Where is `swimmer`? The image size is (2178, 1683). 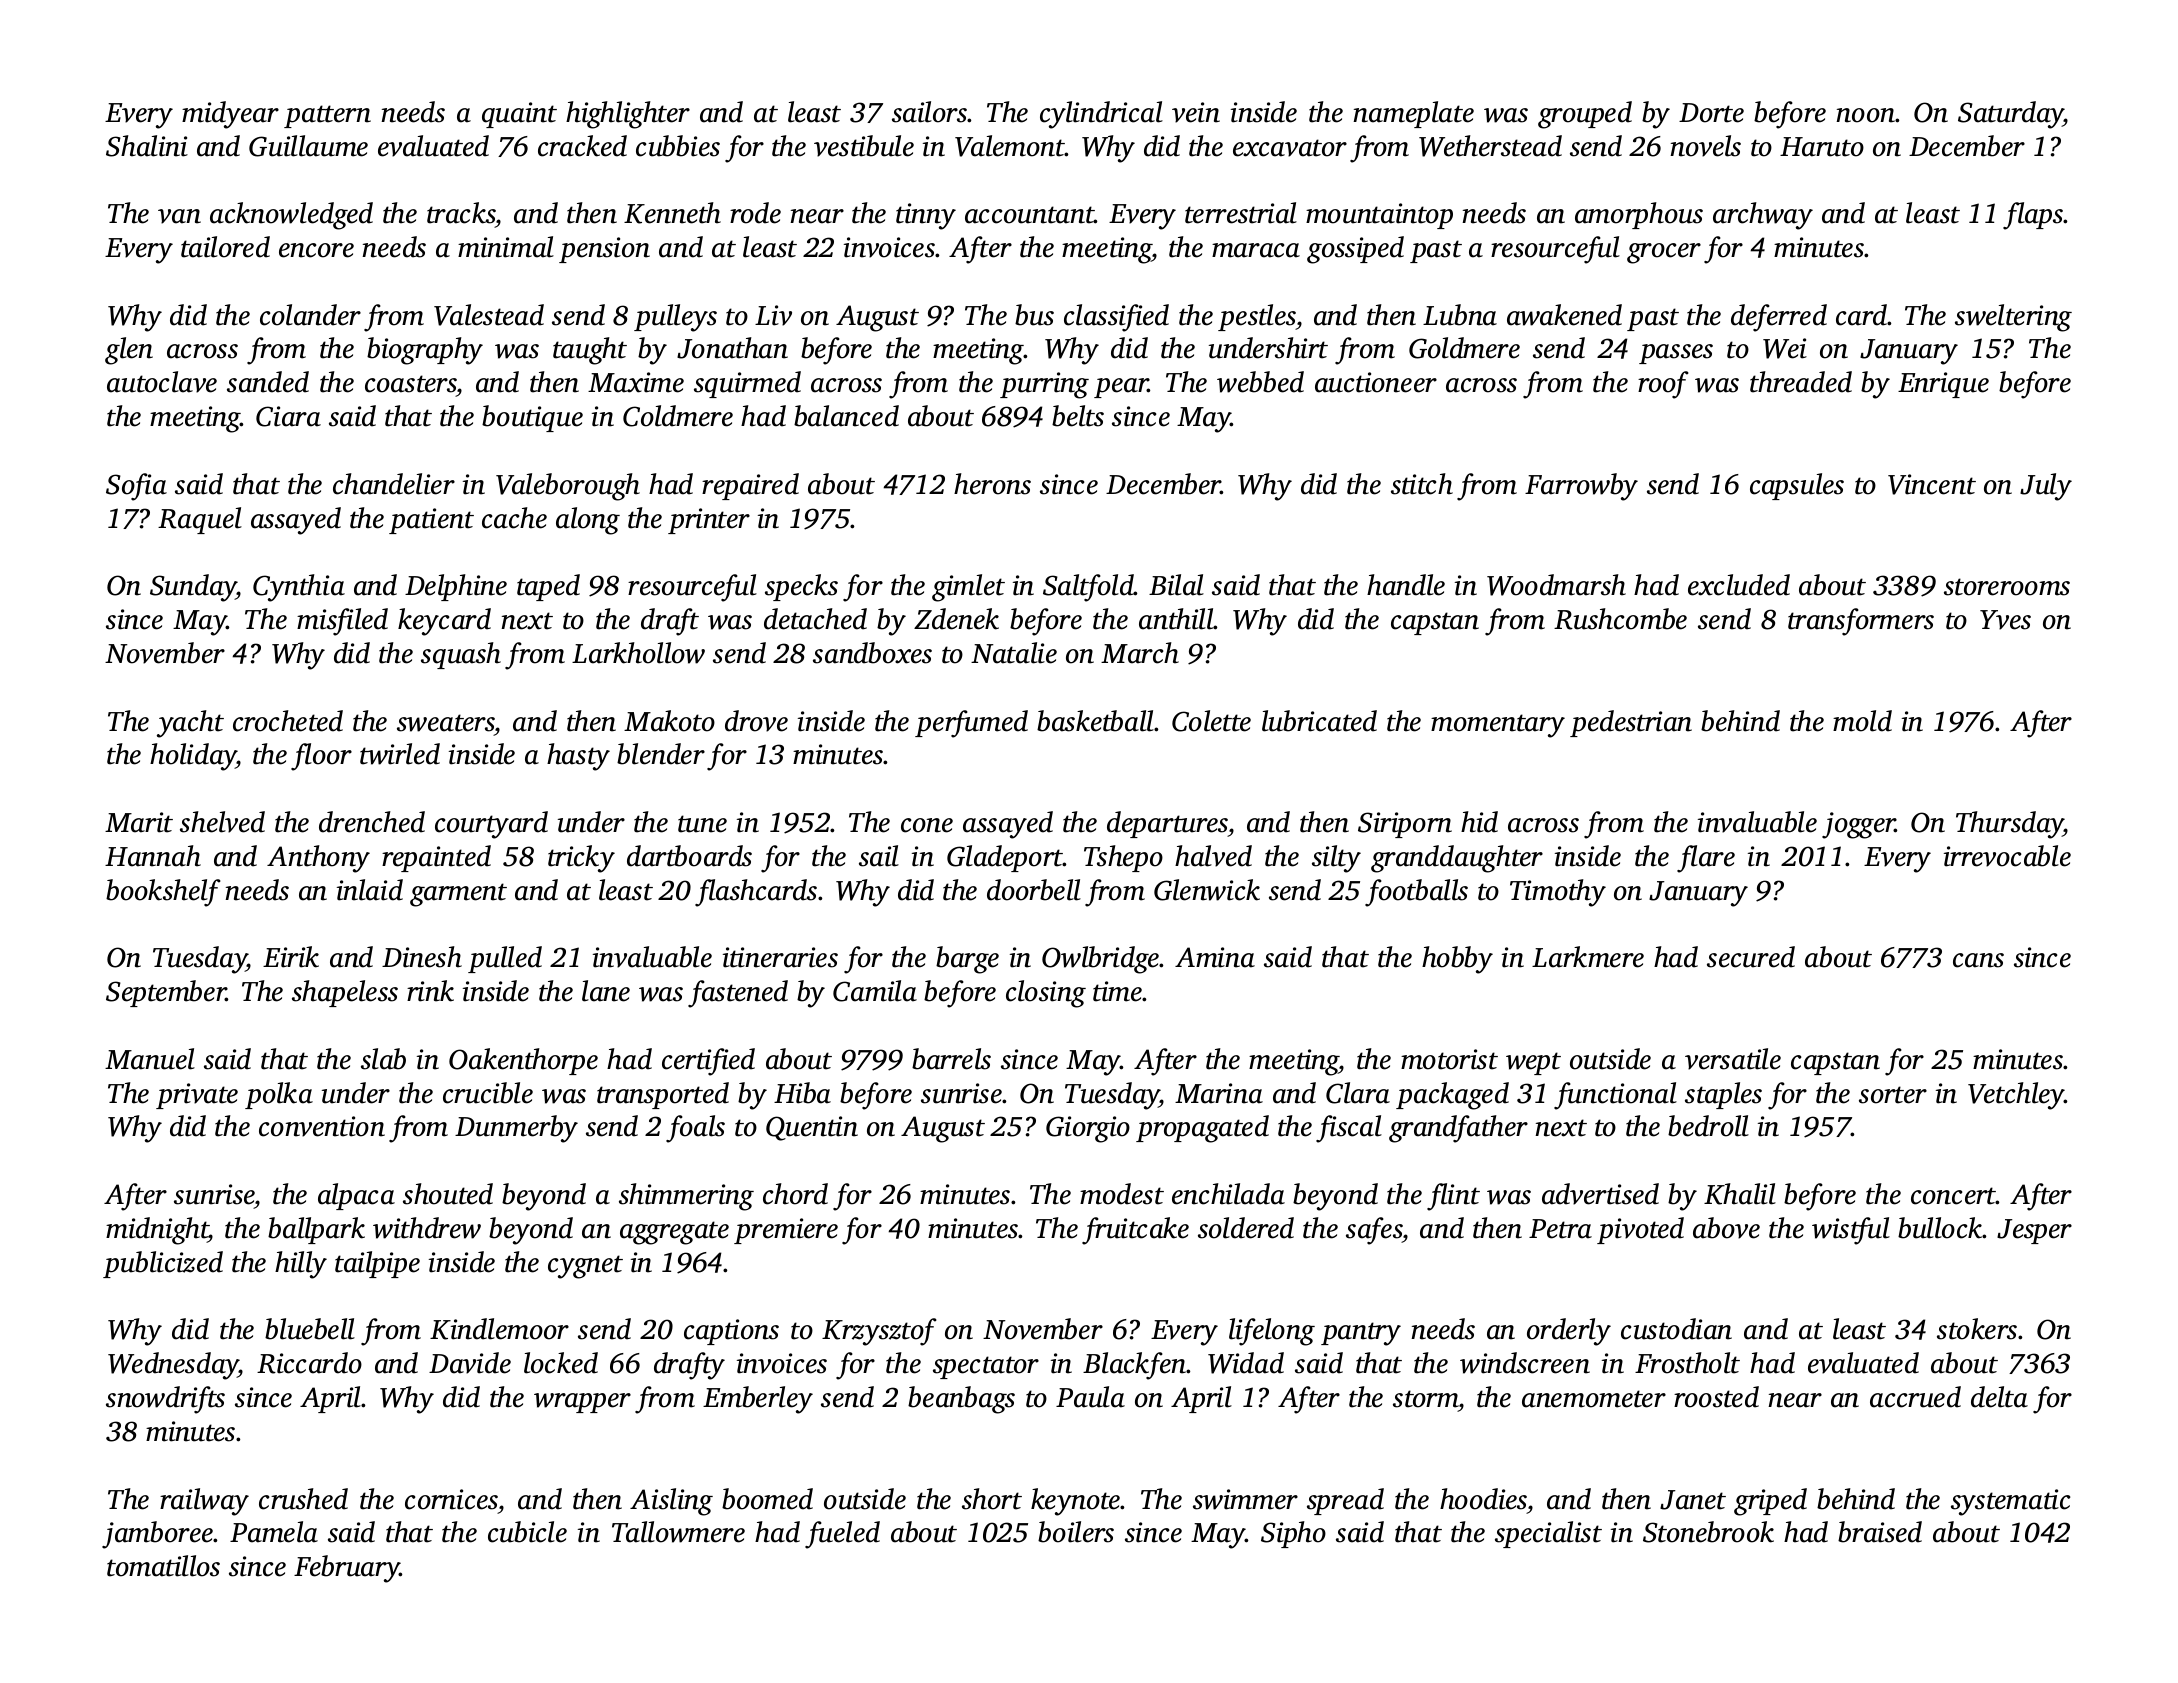 swimmer is located at coordinates (1245, 1499).
